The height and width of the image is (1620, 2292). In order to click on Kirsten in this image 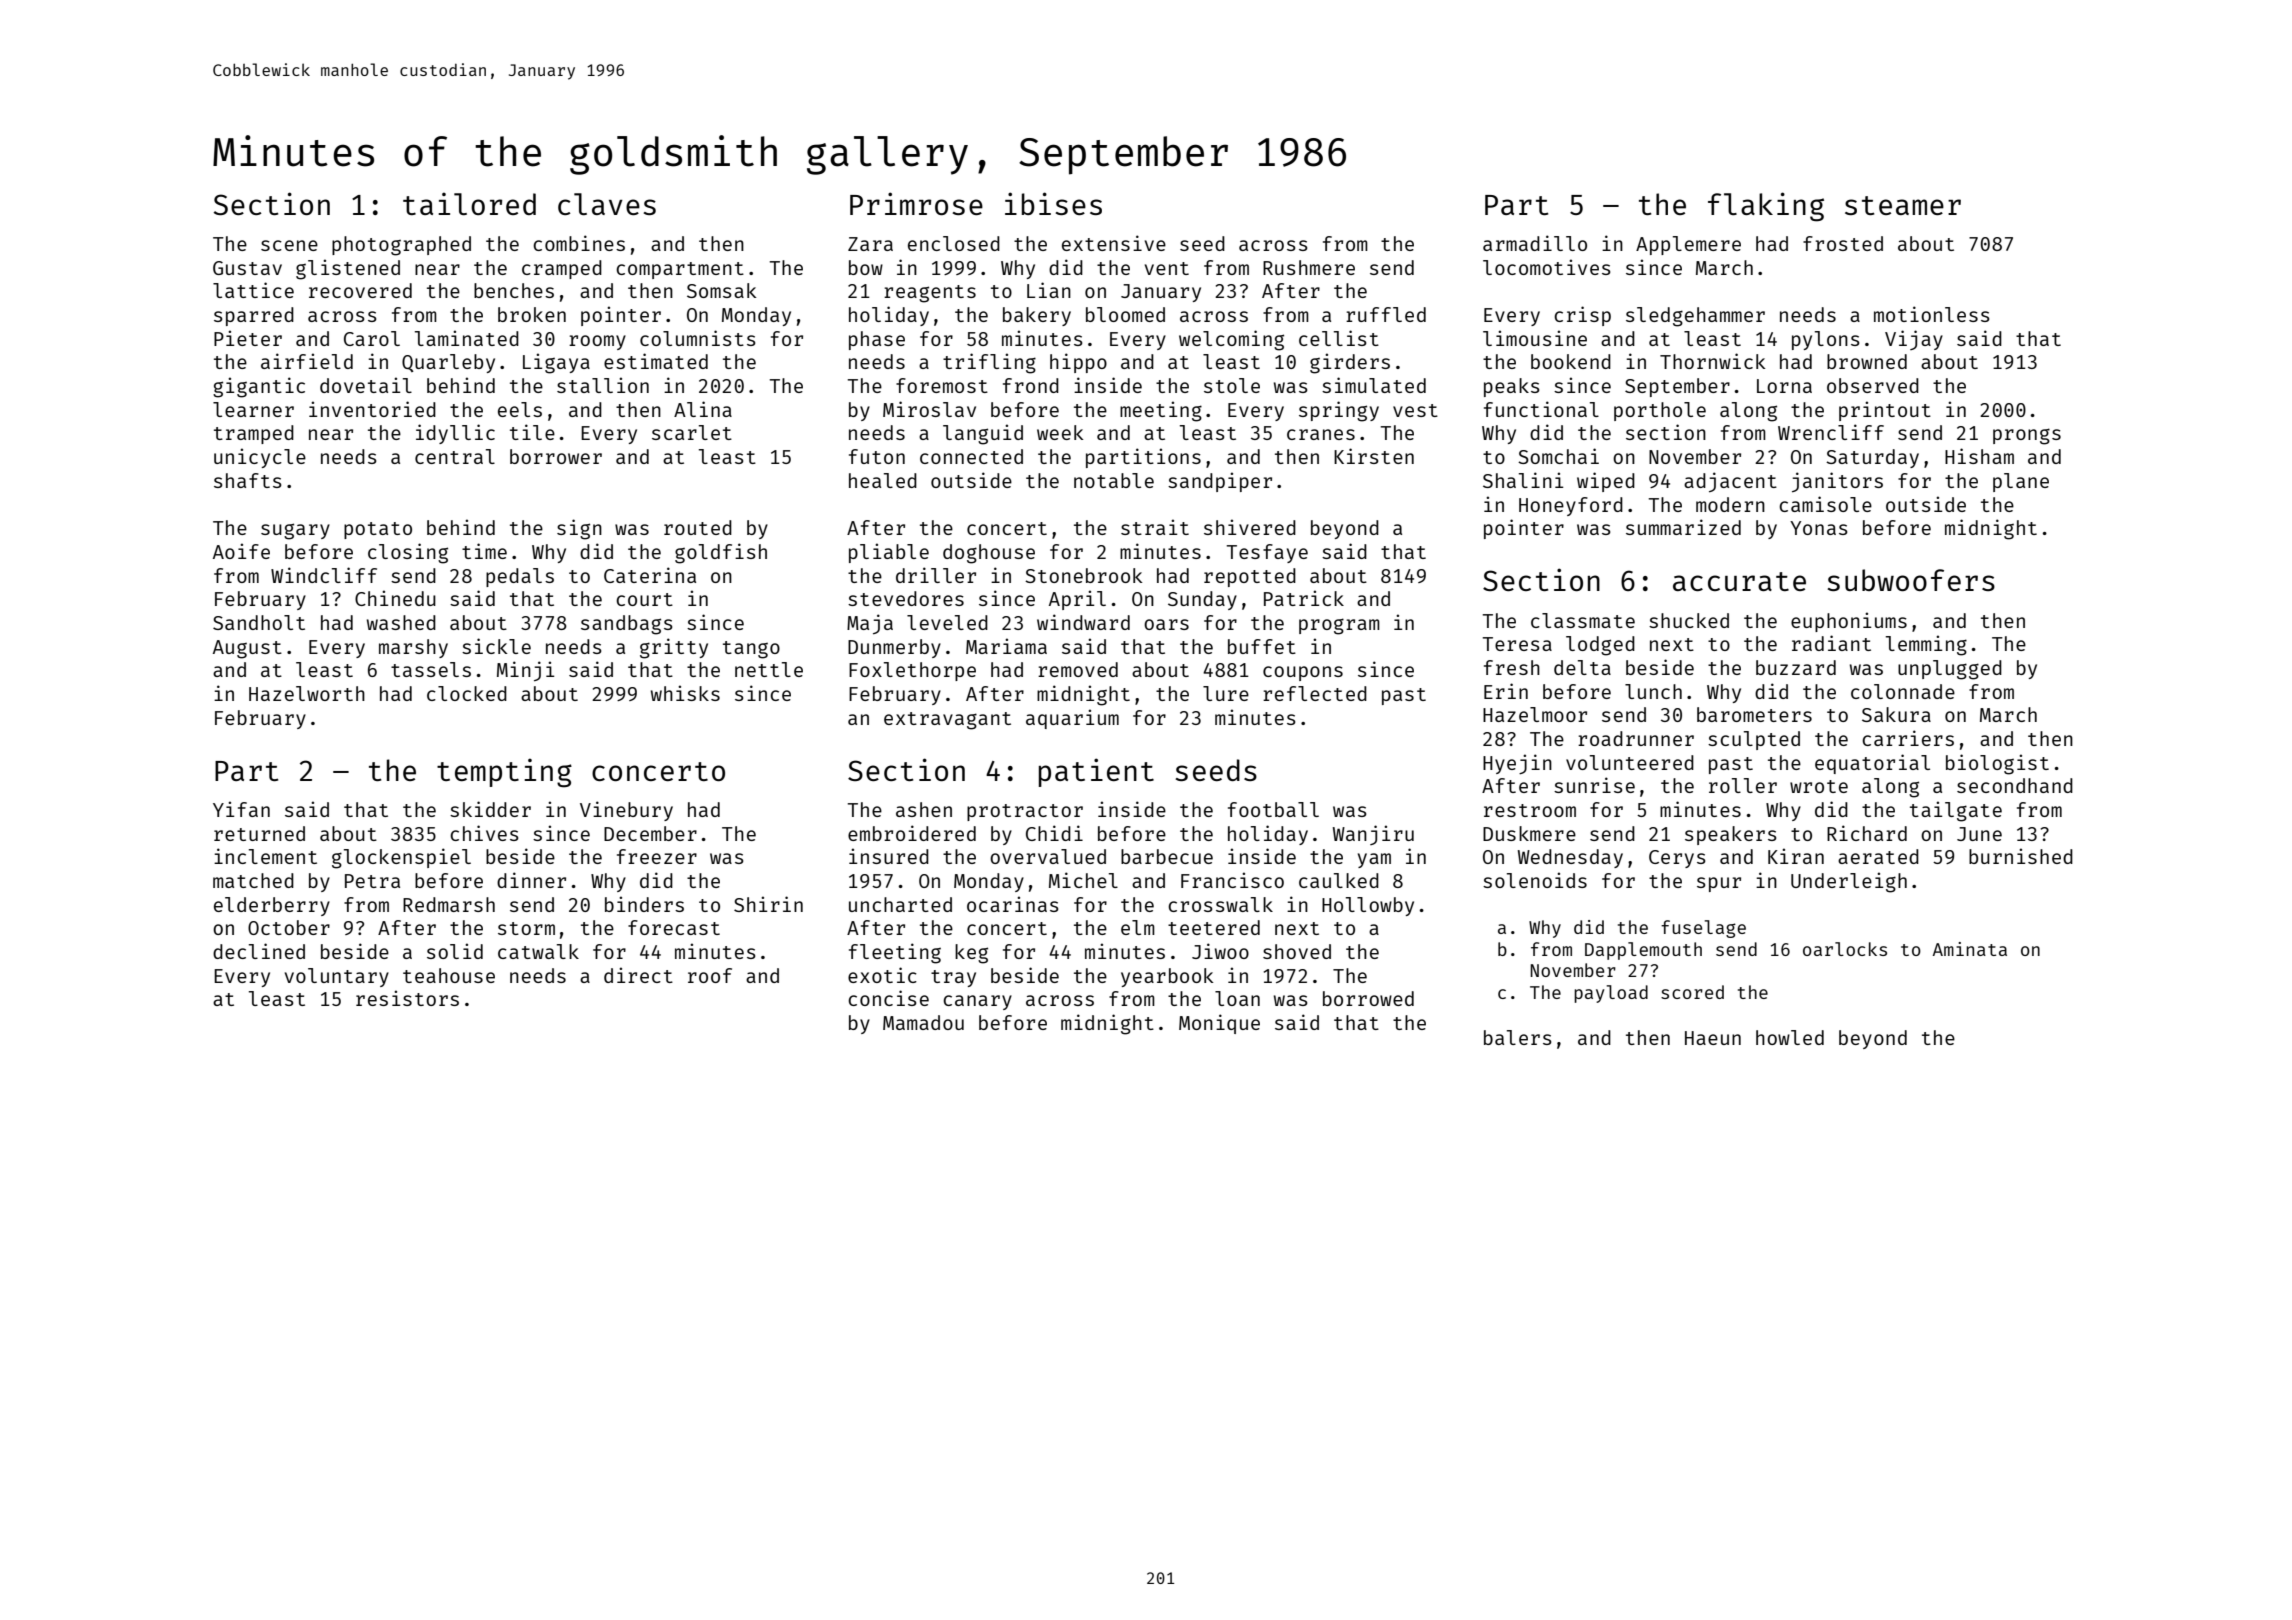, I will do `click(1374, 456)`.
